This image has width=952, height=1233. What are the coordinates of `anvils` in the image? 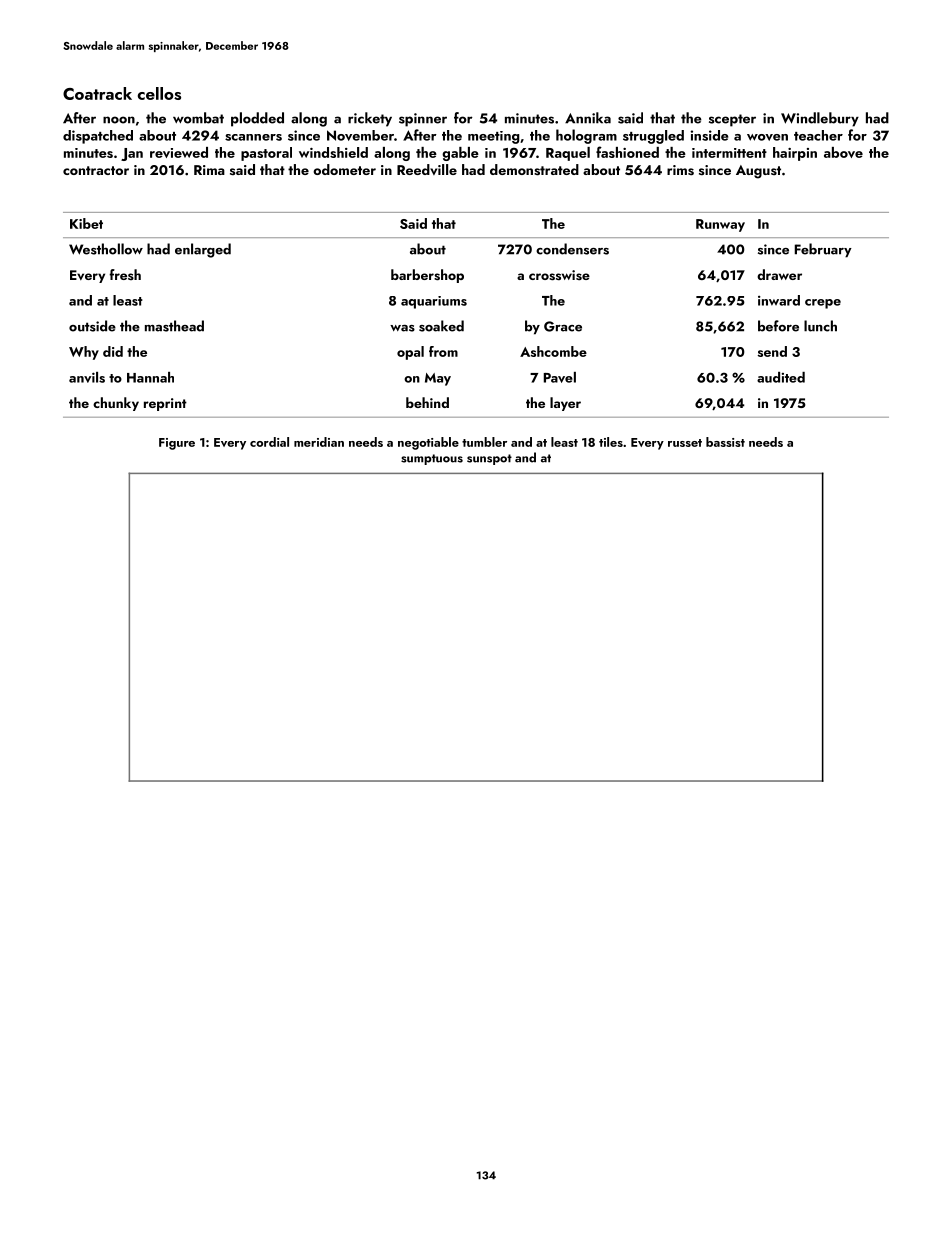 It's located at (87, 377).
